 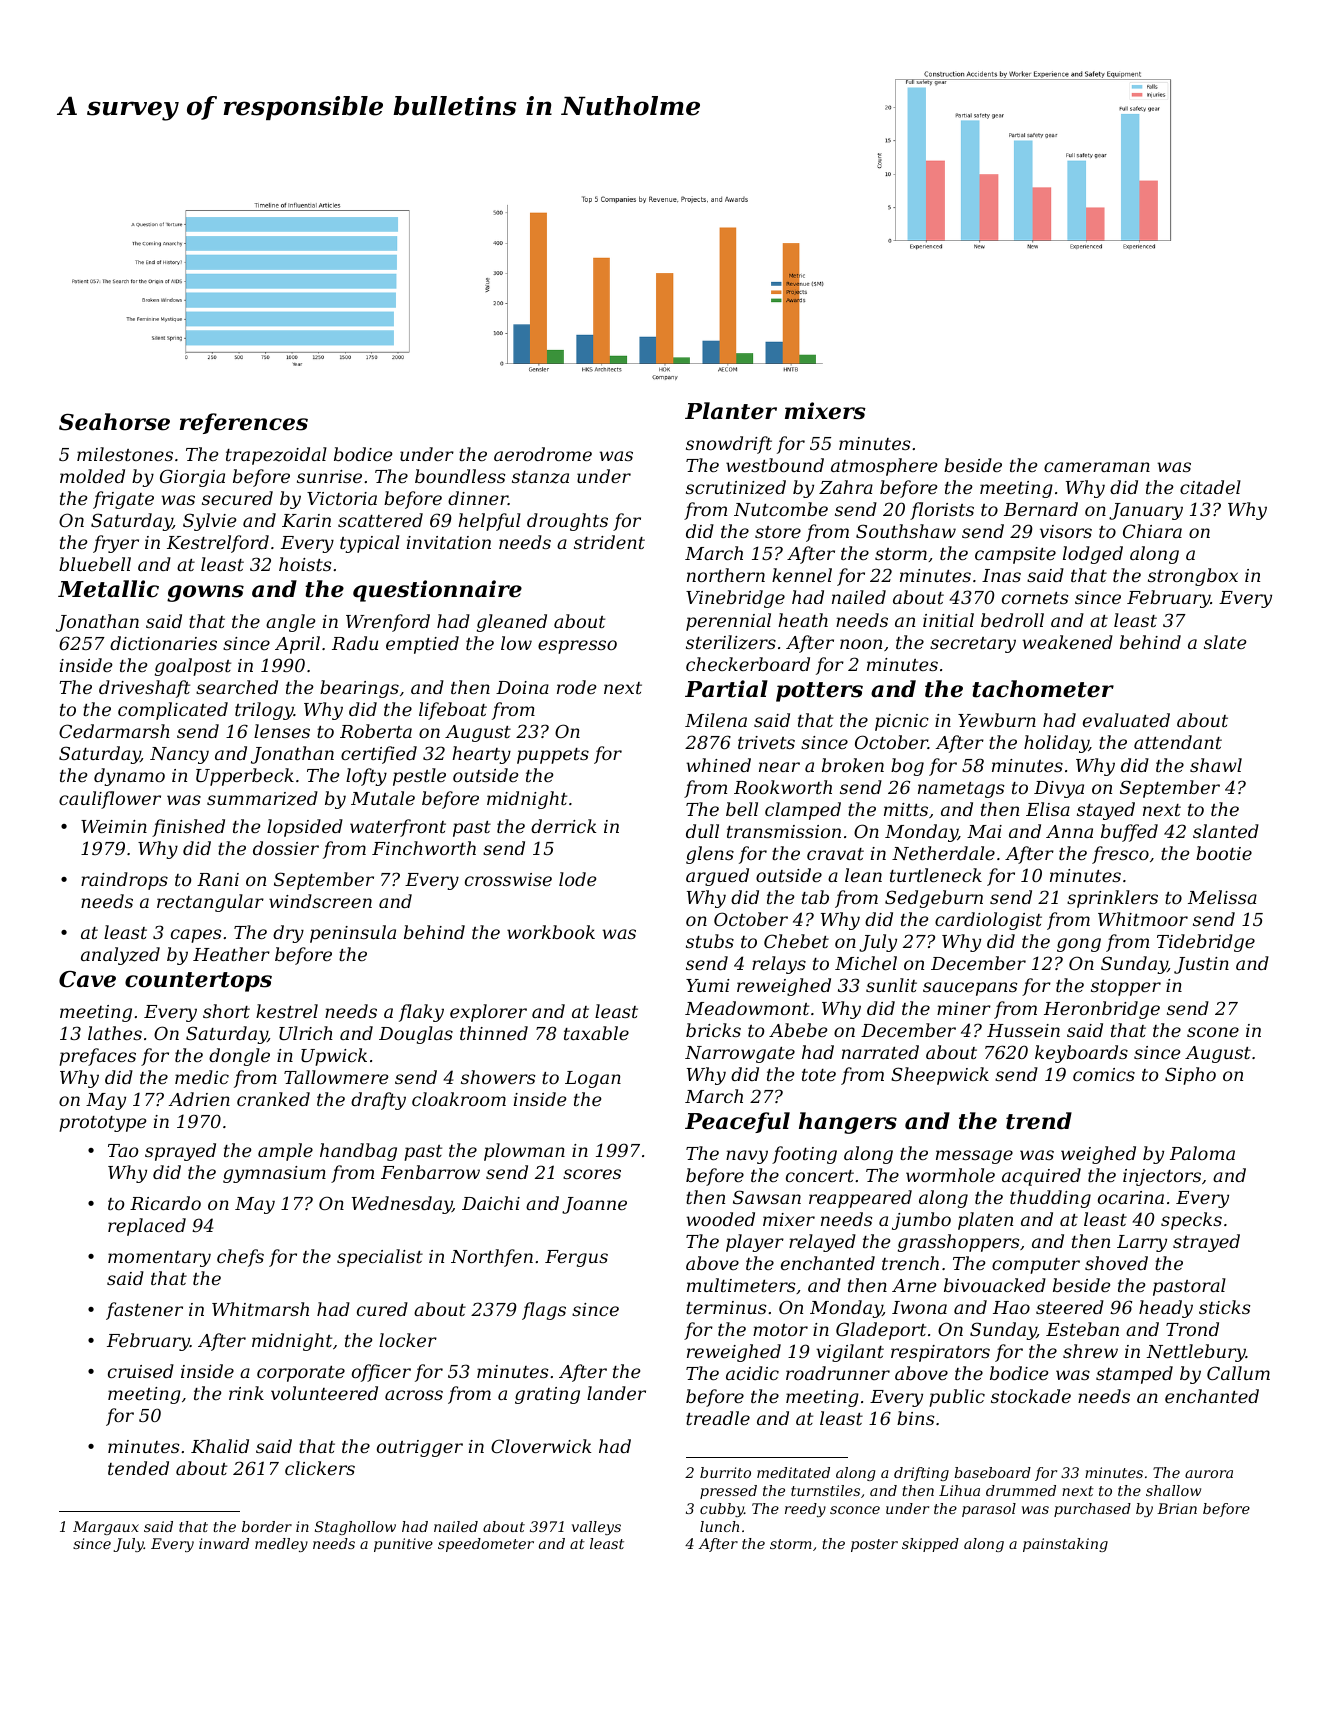 What do you see at coordinates (997, 720) in the screenshot?
I see `Yewburn` at bounding box center [997, 720].
